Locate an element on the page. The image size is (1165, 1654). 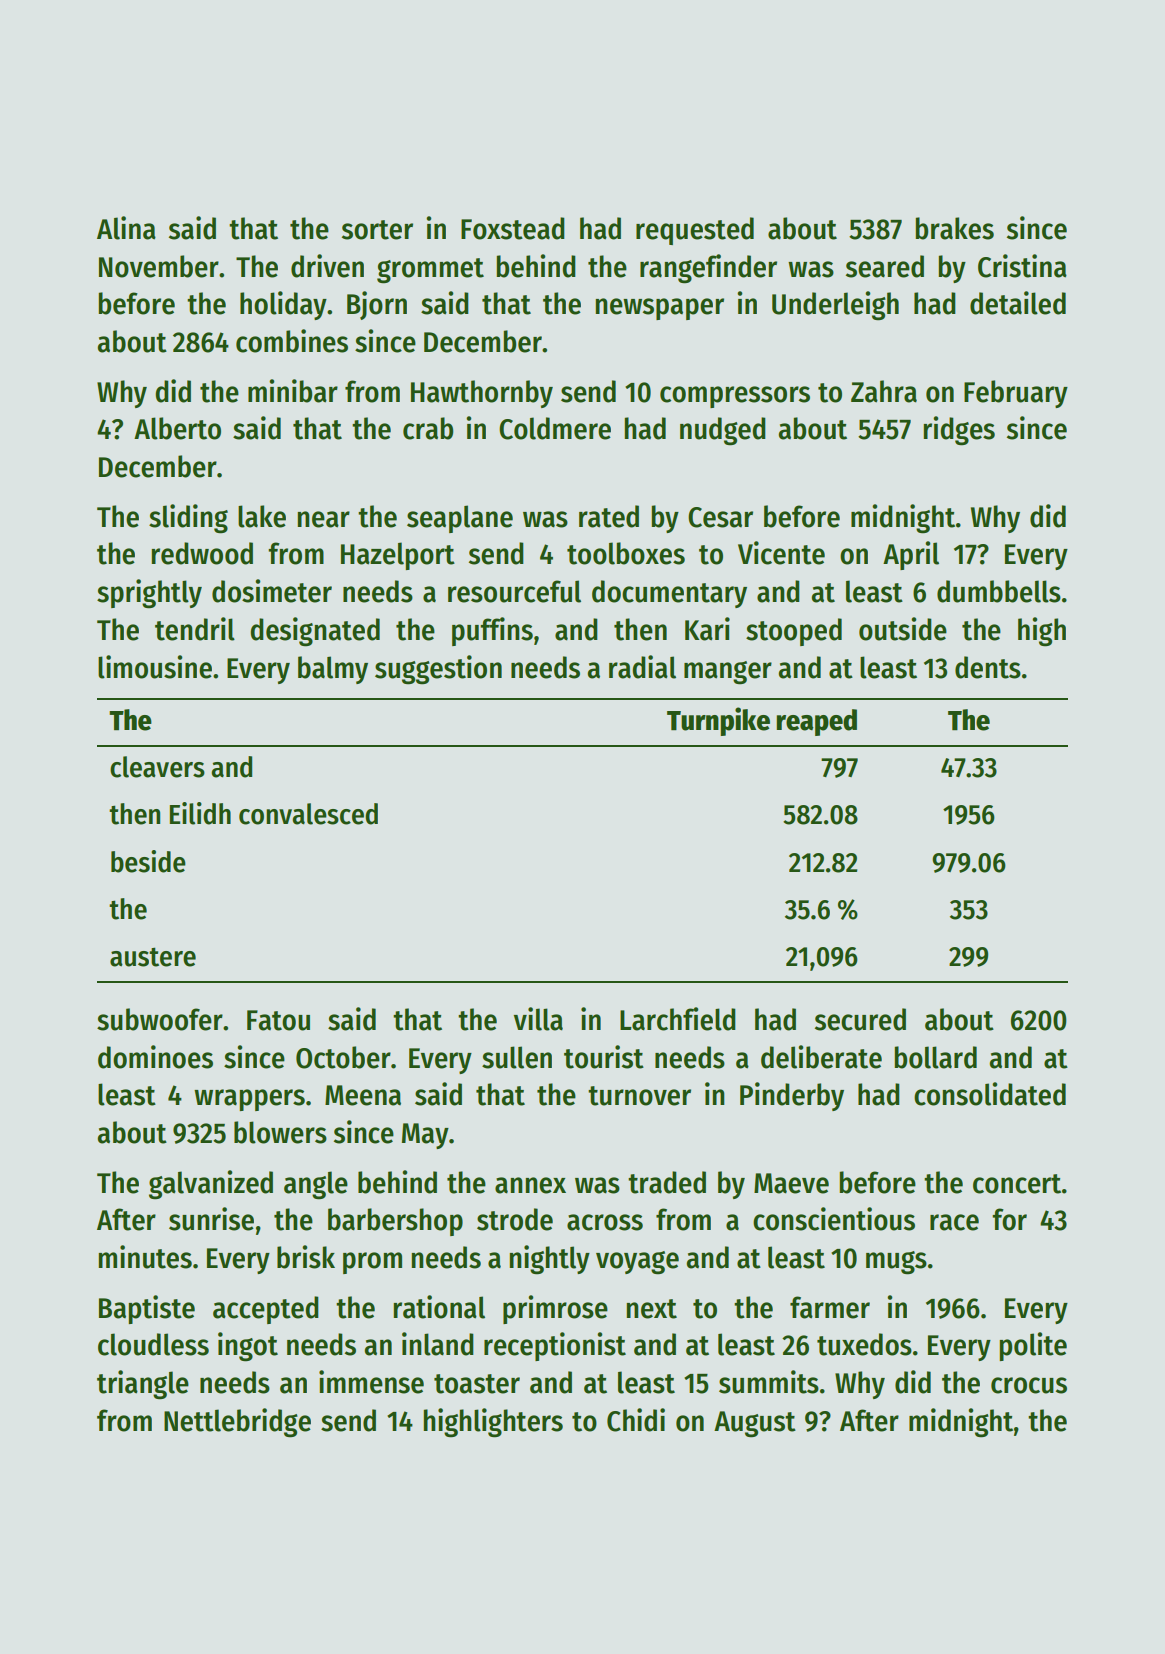
limousine is located at coordinates (155, 667).
